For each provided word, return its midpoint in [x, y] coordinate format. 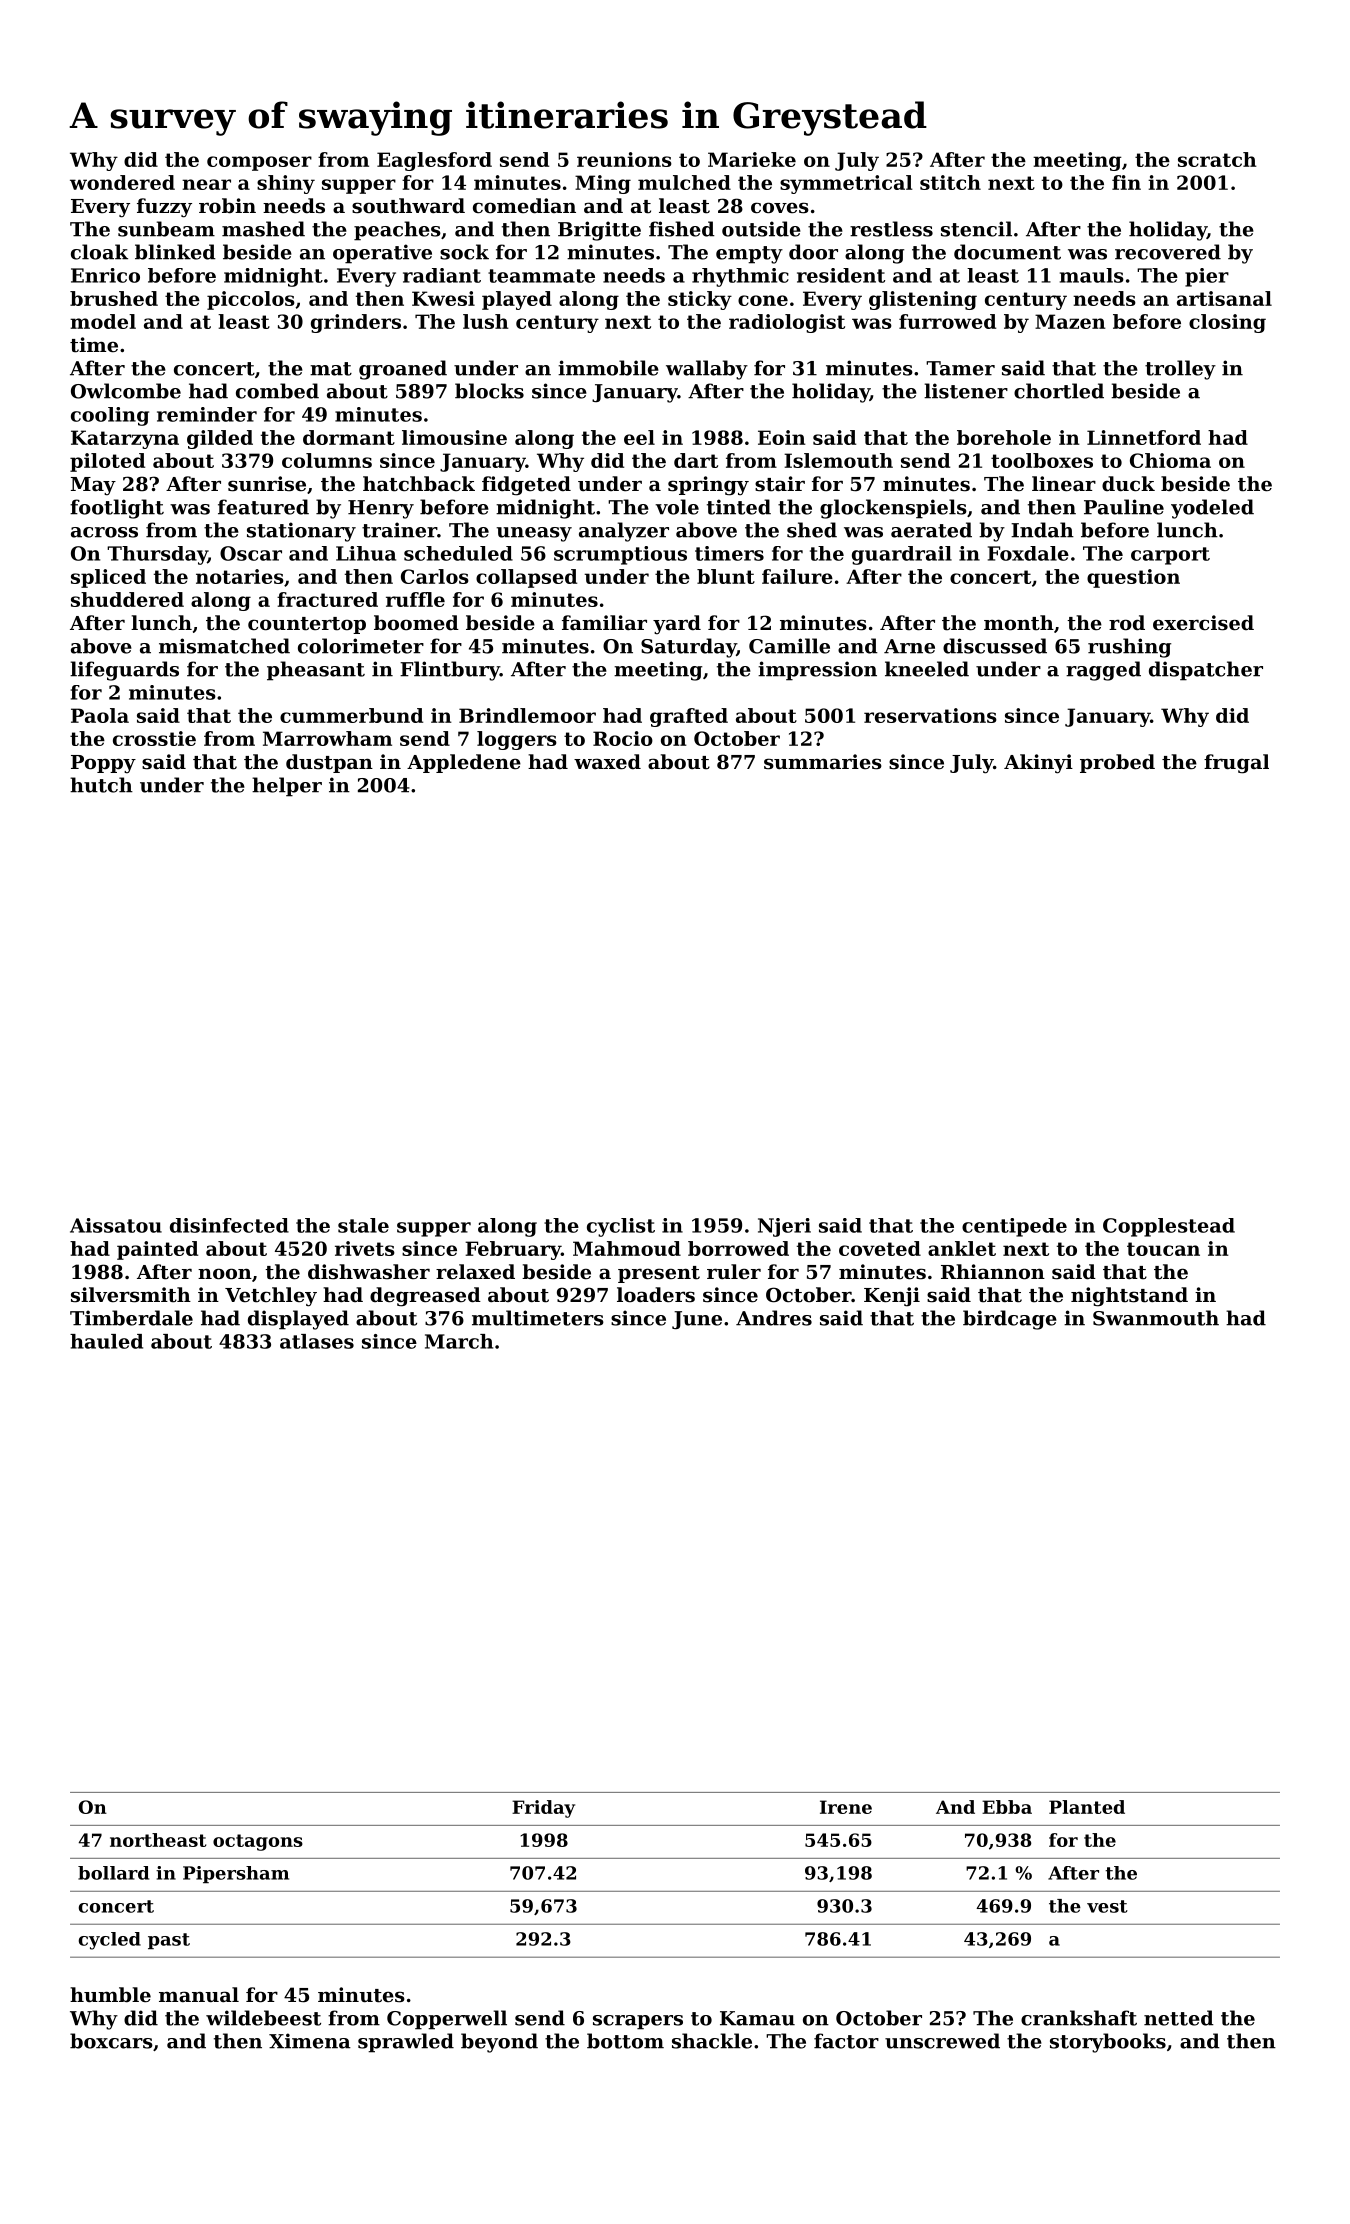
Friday [543, 1809]
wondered [122, 182]
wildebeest [263, 2018]
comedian [524, 206]
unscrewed [942, 2041]
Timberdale [131, 1318]
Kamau [757, 2018]
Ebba [1007, 1807]
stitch [950, 182]
